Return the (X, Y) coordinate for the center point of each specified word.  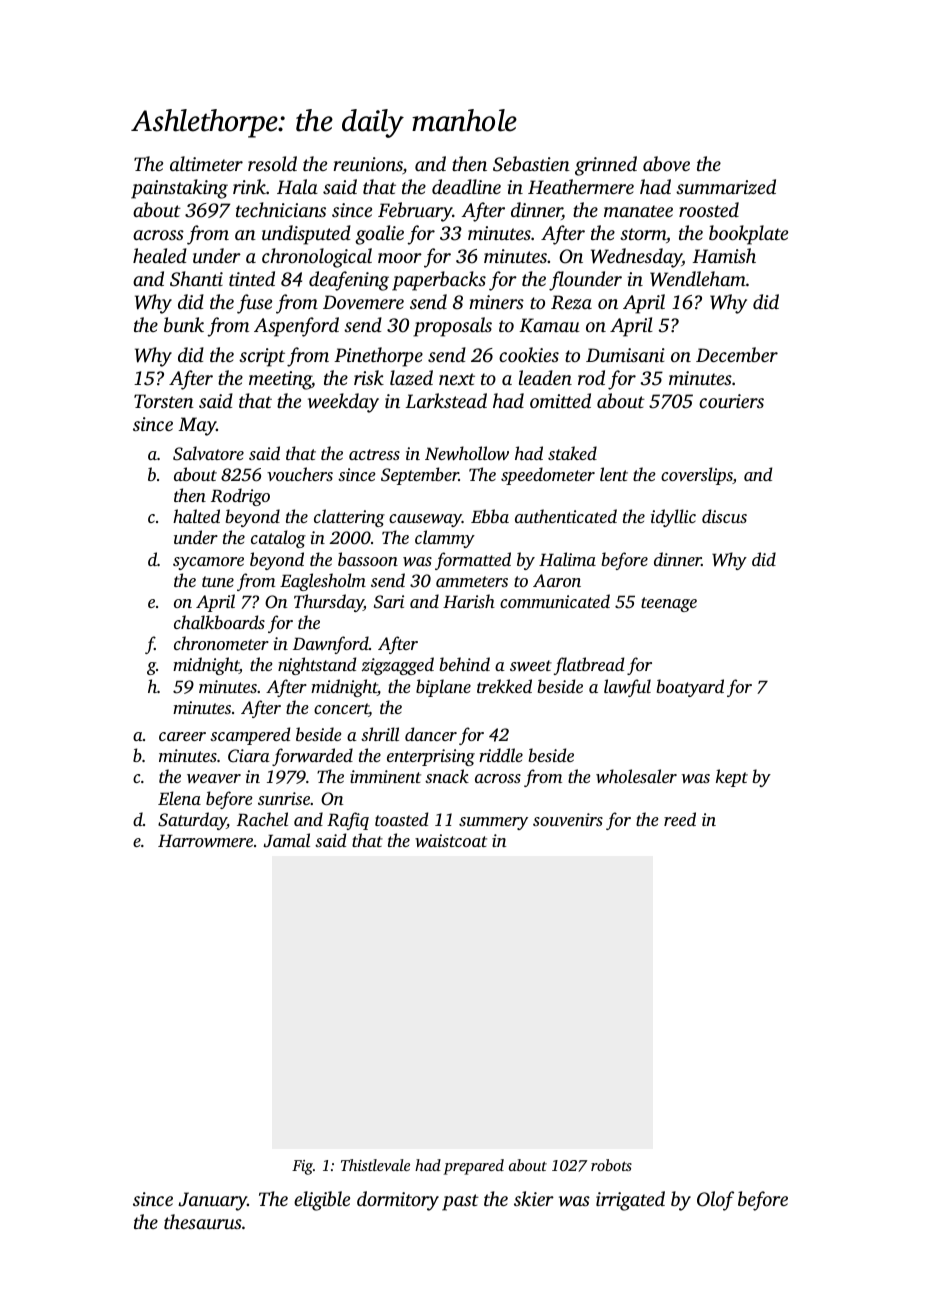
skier (534, 1198)
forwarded (312, 757)
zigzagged (398, 666)
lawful (627, 688)
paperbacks (439, 281)
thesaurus (203, 1221)
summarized (726, 186)
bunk (184, 324)
